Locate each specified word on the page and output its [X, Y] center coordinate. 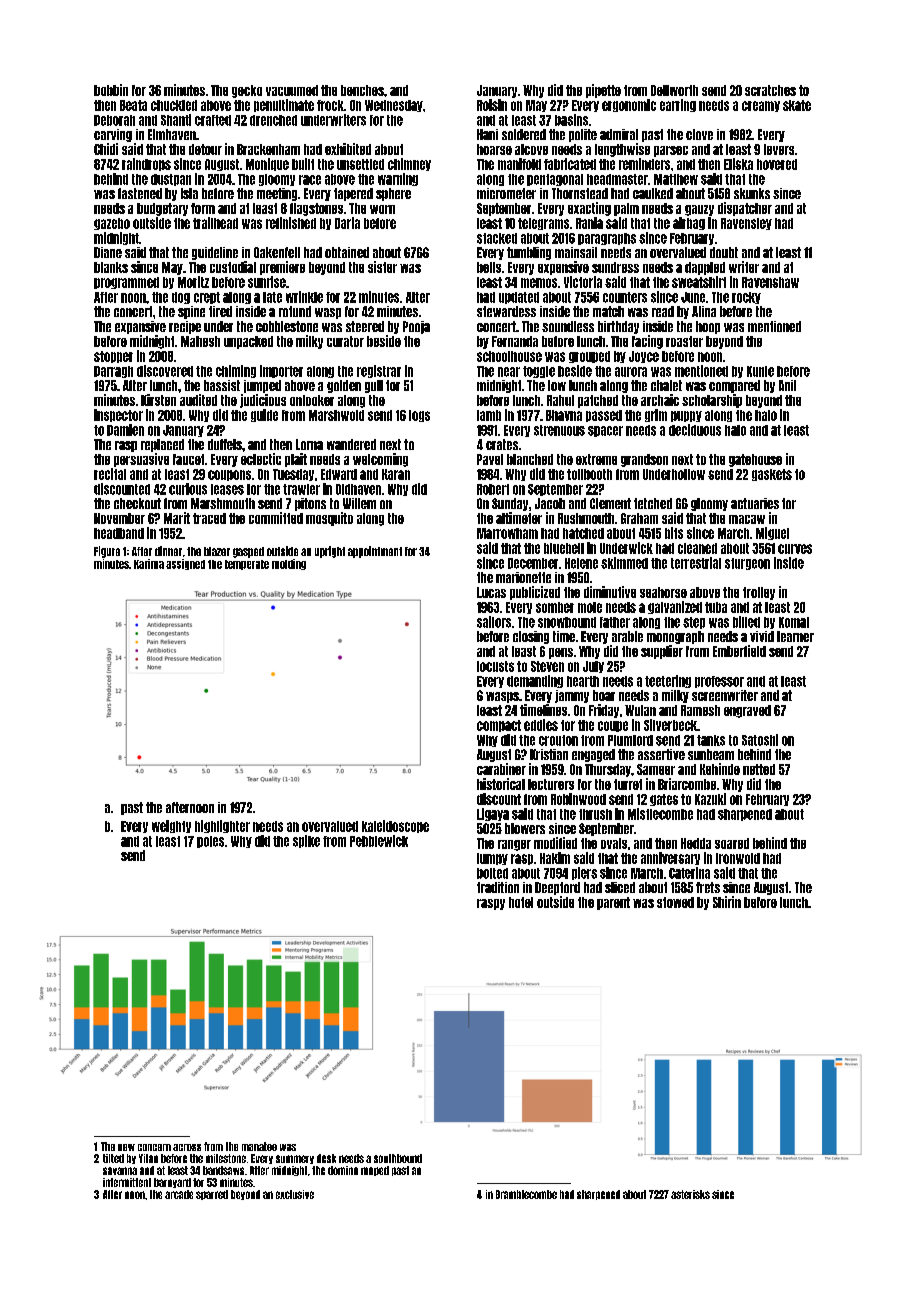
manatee [259, 1146]
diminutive [610, 592]
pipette [603, 91]
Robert [493, 489]
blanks [111, 267]
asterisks [690, 1194]
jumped [262, 386]
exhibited [348, 149]
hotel [521, 902]
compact [499, 726]
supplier [662, 652]
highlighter [222, 826]
